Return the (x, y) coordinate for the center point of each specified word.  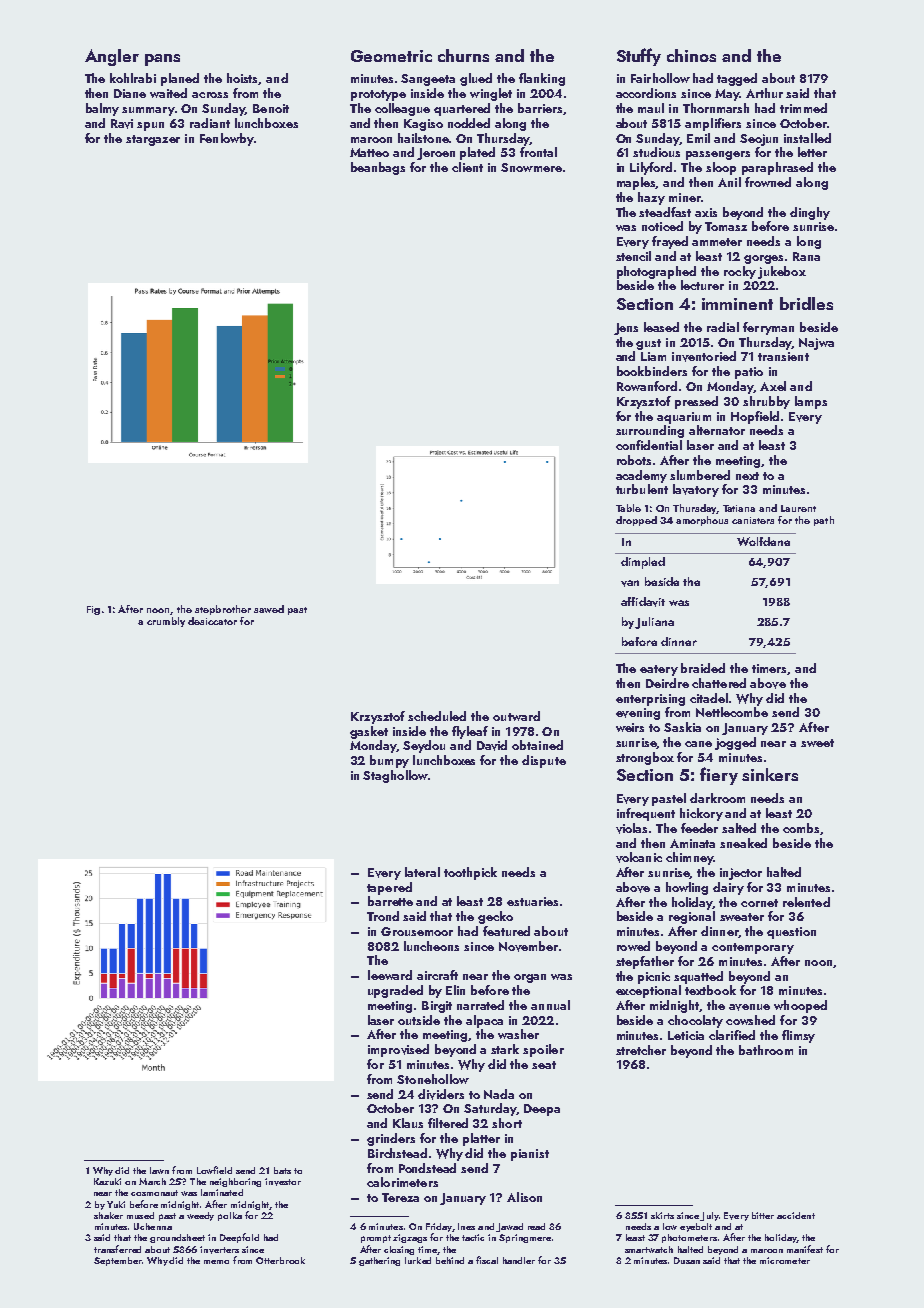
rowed (633, 946)
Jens (626, 329)
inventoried (704, 356)
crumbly (166, 622)
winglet (491, 94)
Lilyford (651, 168)
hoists (243, 79)
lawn (159, 1170)
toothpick (470, 873)
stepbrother (223, 610)
